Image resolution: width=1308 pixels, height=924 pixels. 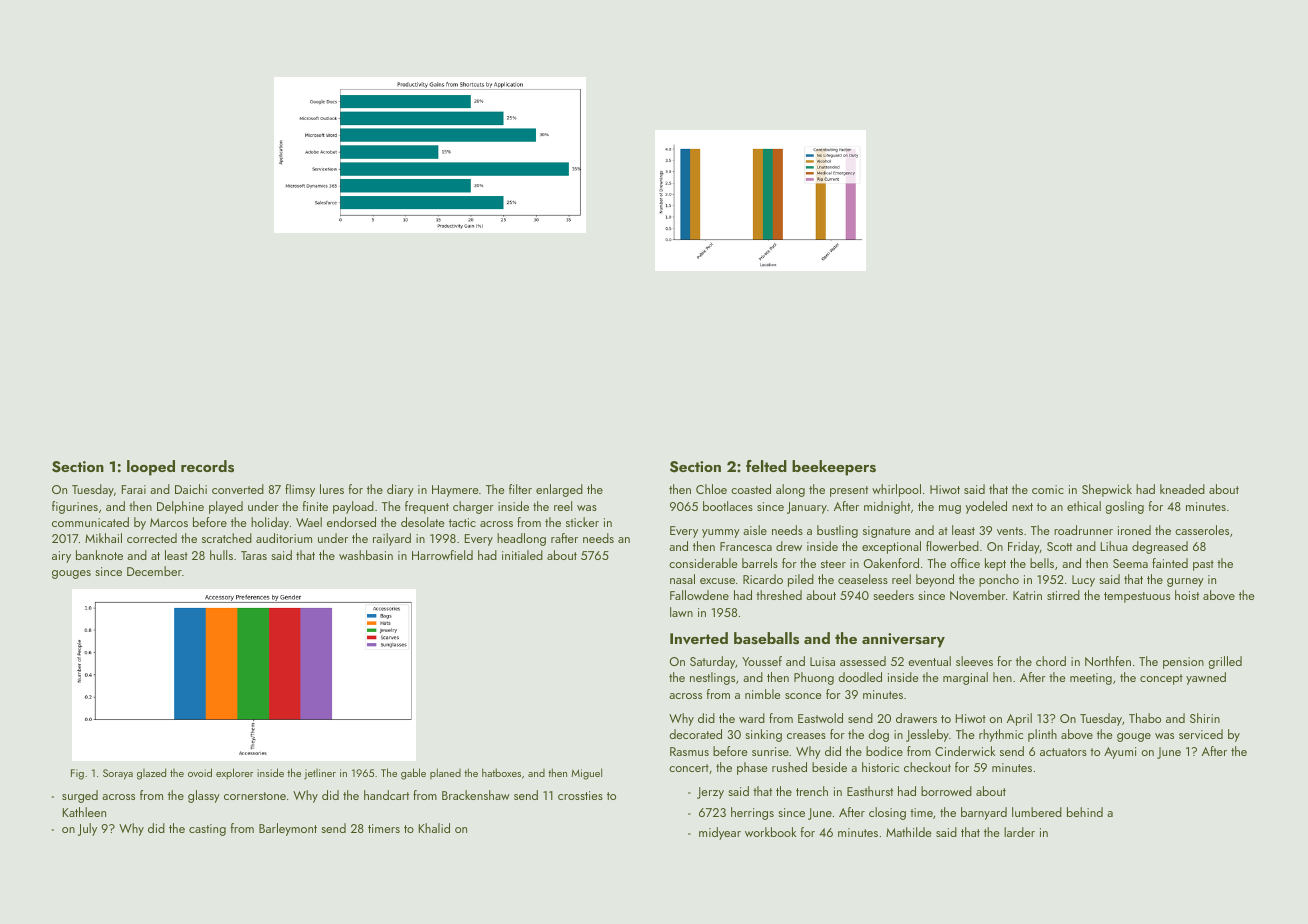 I want to click on yummy, so click(x=721, y=533).
